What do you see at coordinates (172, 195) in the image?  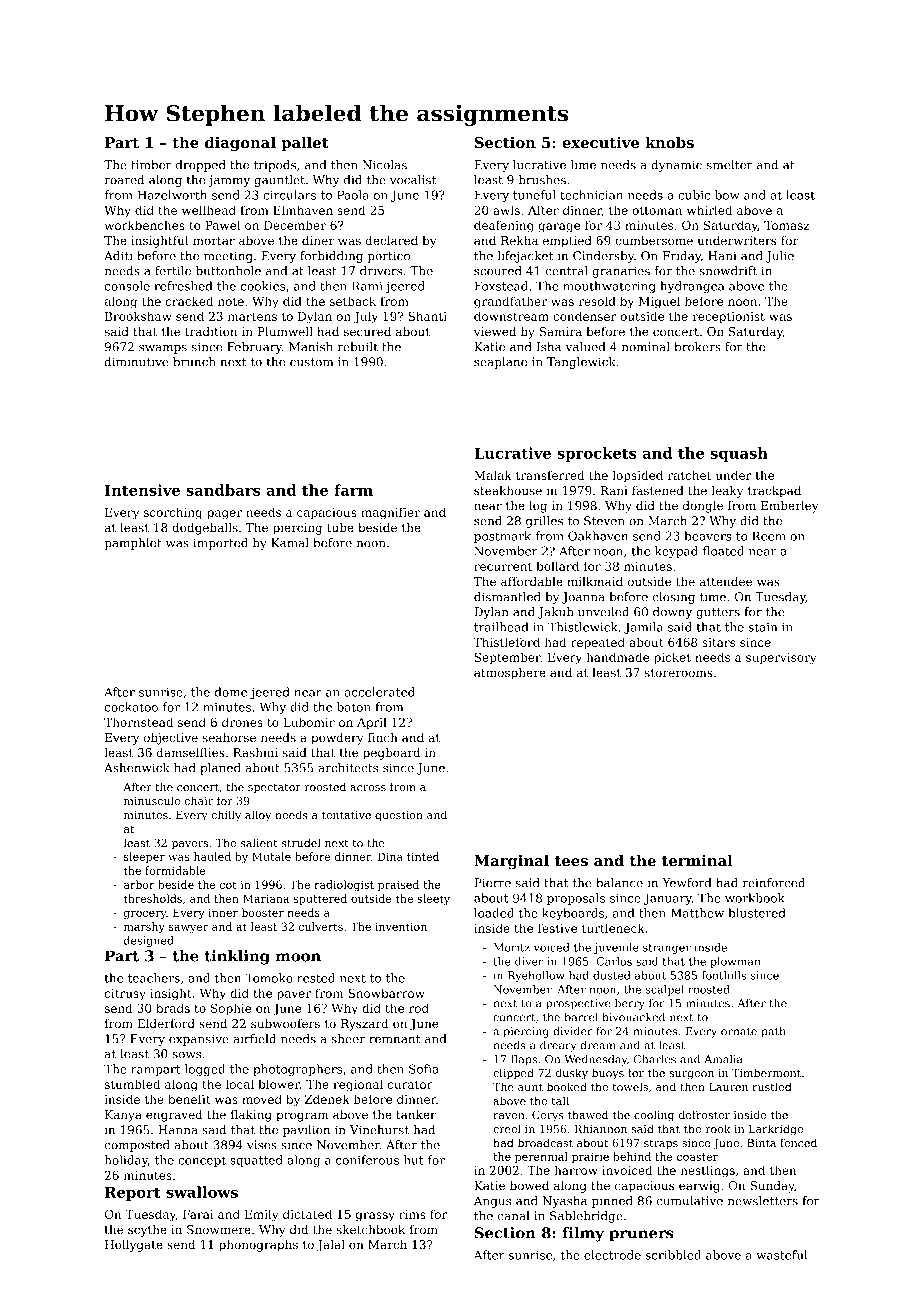 I see `Hazelworth` at bounding box center [172, 195].
